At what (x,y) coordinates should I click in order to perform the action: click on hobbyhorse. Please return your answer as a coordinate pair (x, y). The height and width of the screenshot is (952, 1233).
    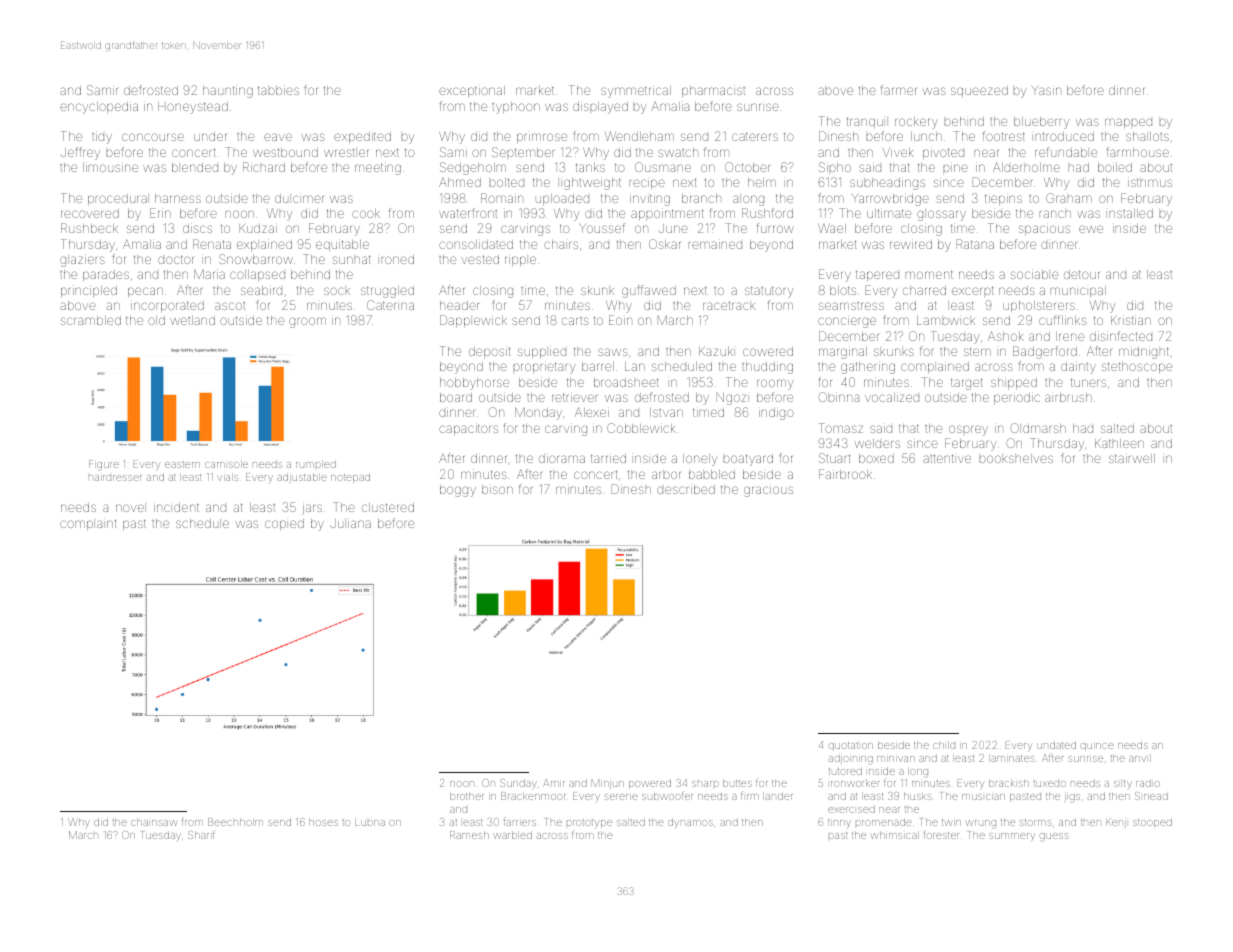
    Looking at the image, I should click on (474, 384).
